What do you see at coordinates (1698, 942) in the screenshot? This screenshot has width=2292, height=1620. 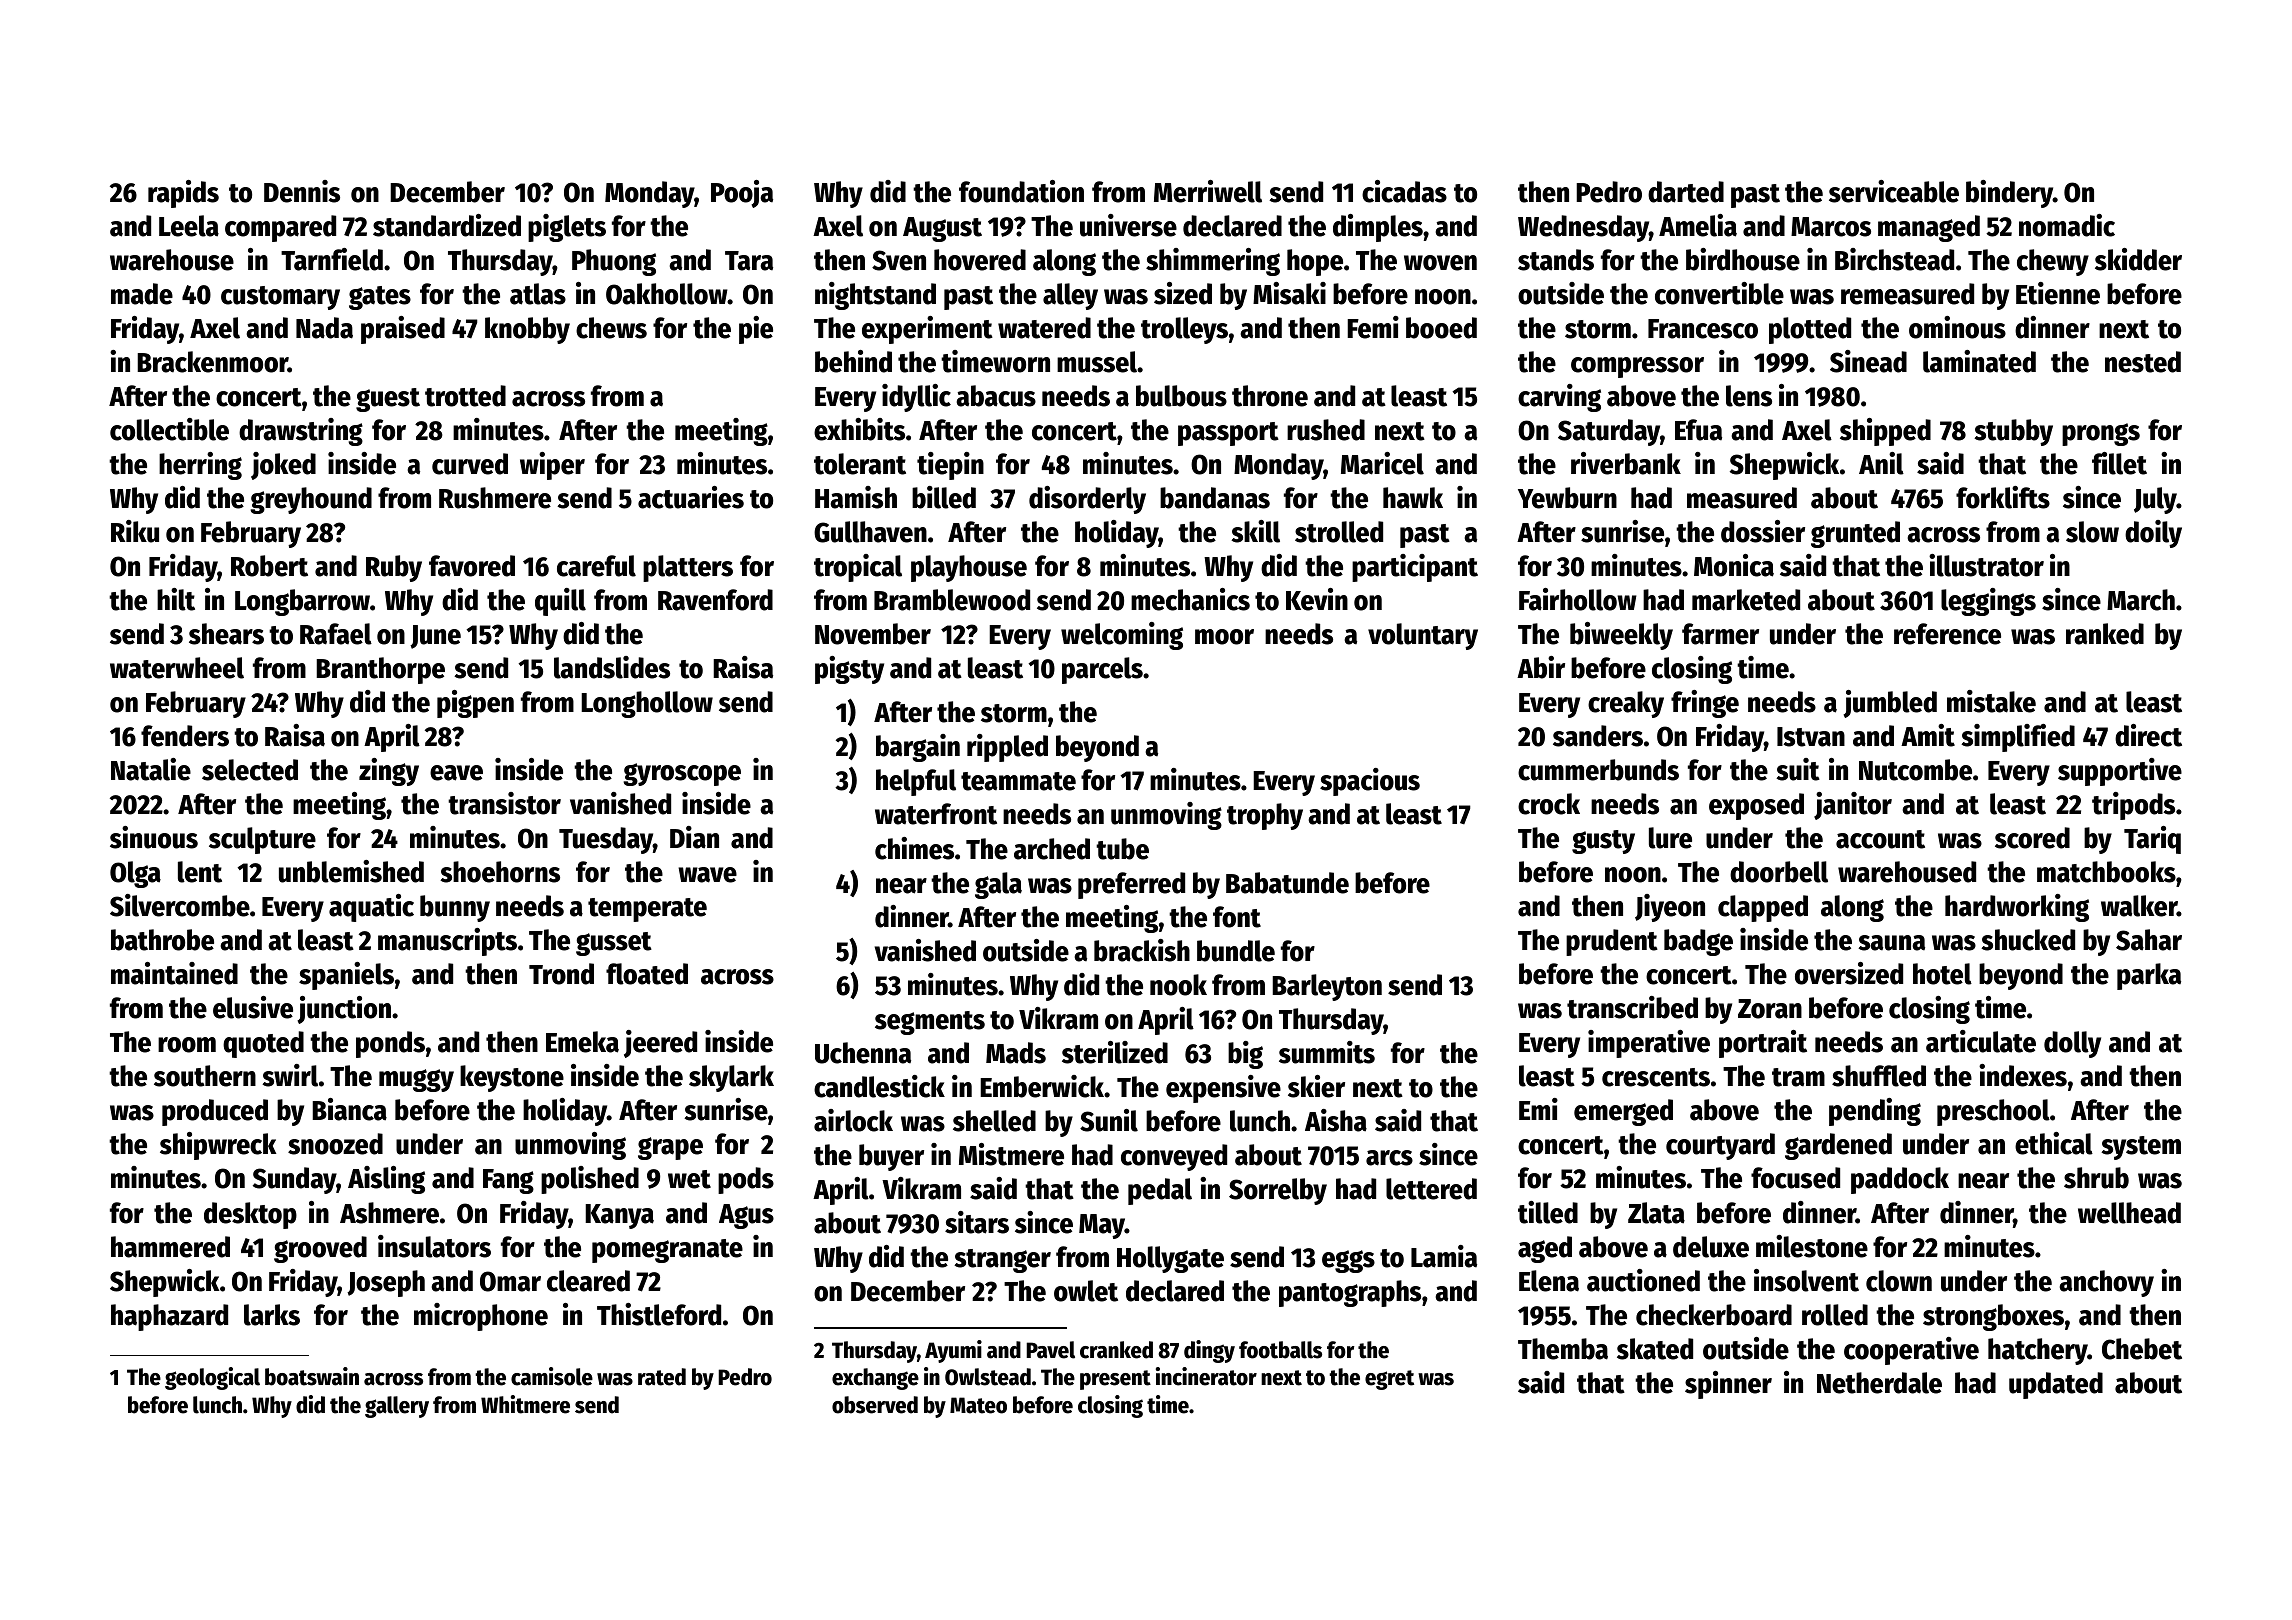 I see `badge` at bounding box center [1698, 942].
